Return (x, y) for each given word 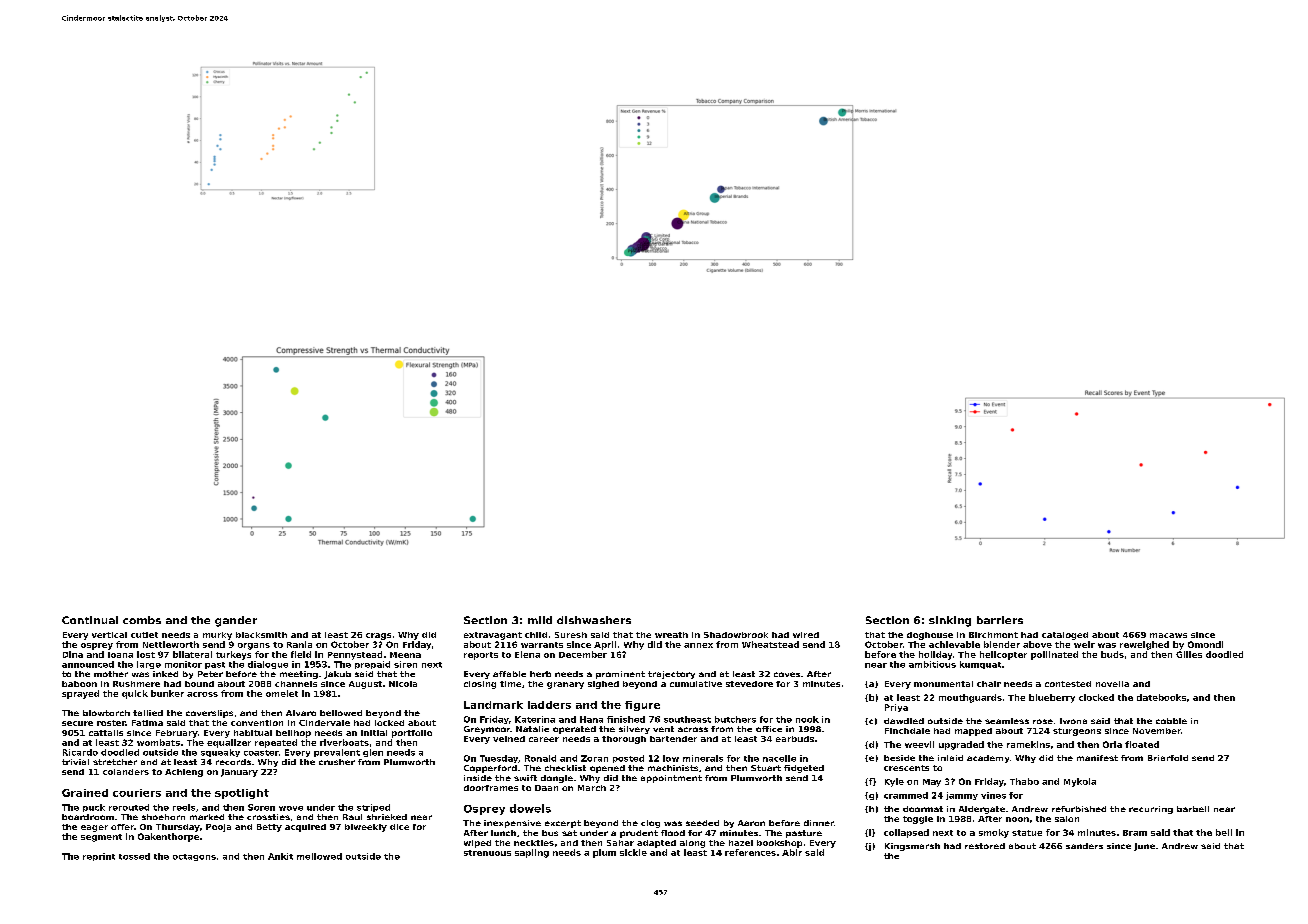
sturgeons (1077, 732)
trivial (75, 762)
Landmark (493, 705)
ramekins (1028, 744)
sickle (633, 852)
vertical (109, 635)
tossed (134, 856)
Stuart (766, 768)
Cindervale (324, 723)
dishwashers (594, 620)
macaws (1168, 635)
